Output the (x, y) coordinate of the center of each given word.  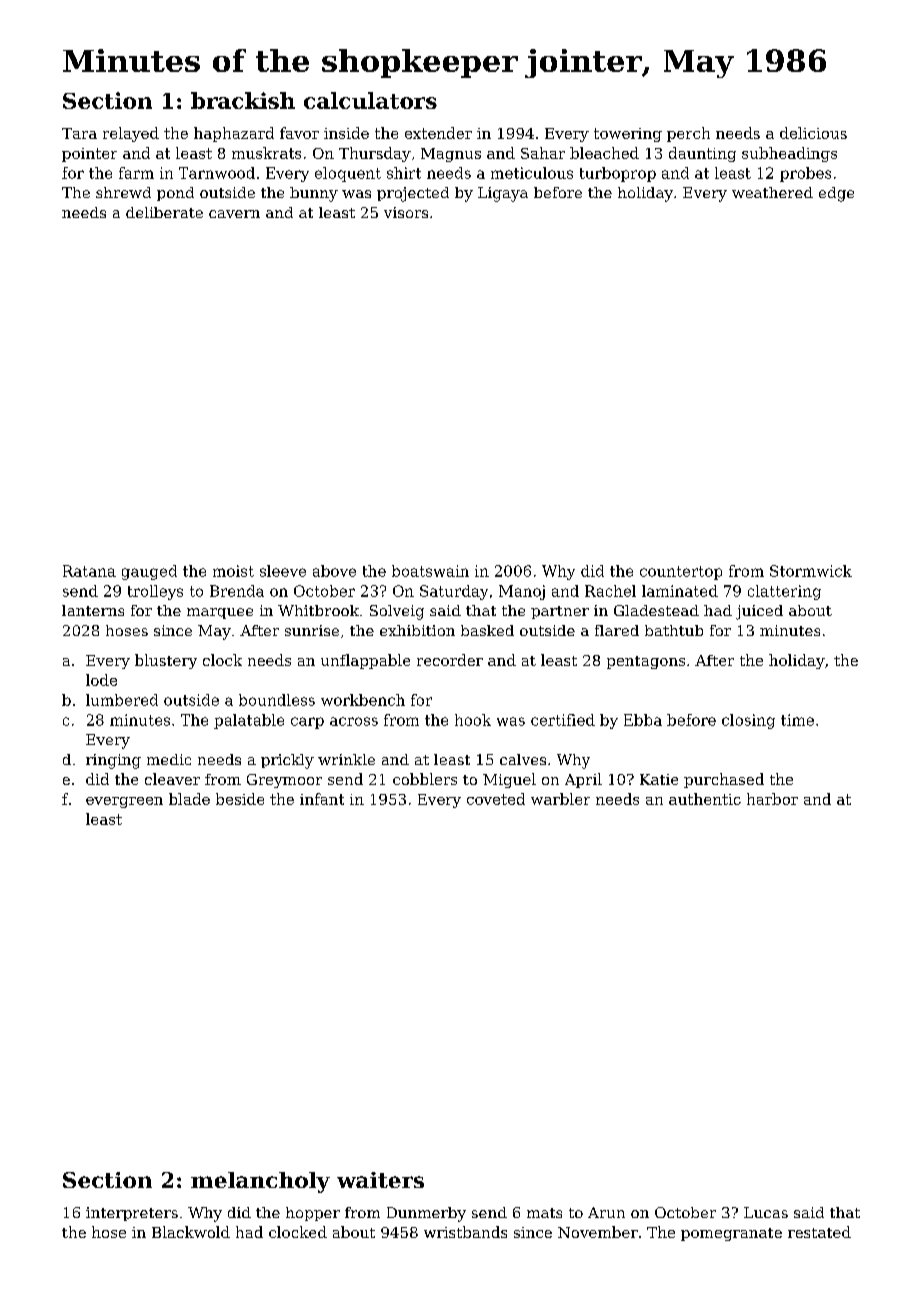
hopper (313, 1214)
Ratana (89, 571)
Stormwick (811, 571)
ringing (113, 761)
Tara (79, 133)
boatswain (430, 571)
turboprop (618, 174)
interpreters (132, 1214)
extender (438, 133)
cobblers (425, 779)
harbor (772, 799)
